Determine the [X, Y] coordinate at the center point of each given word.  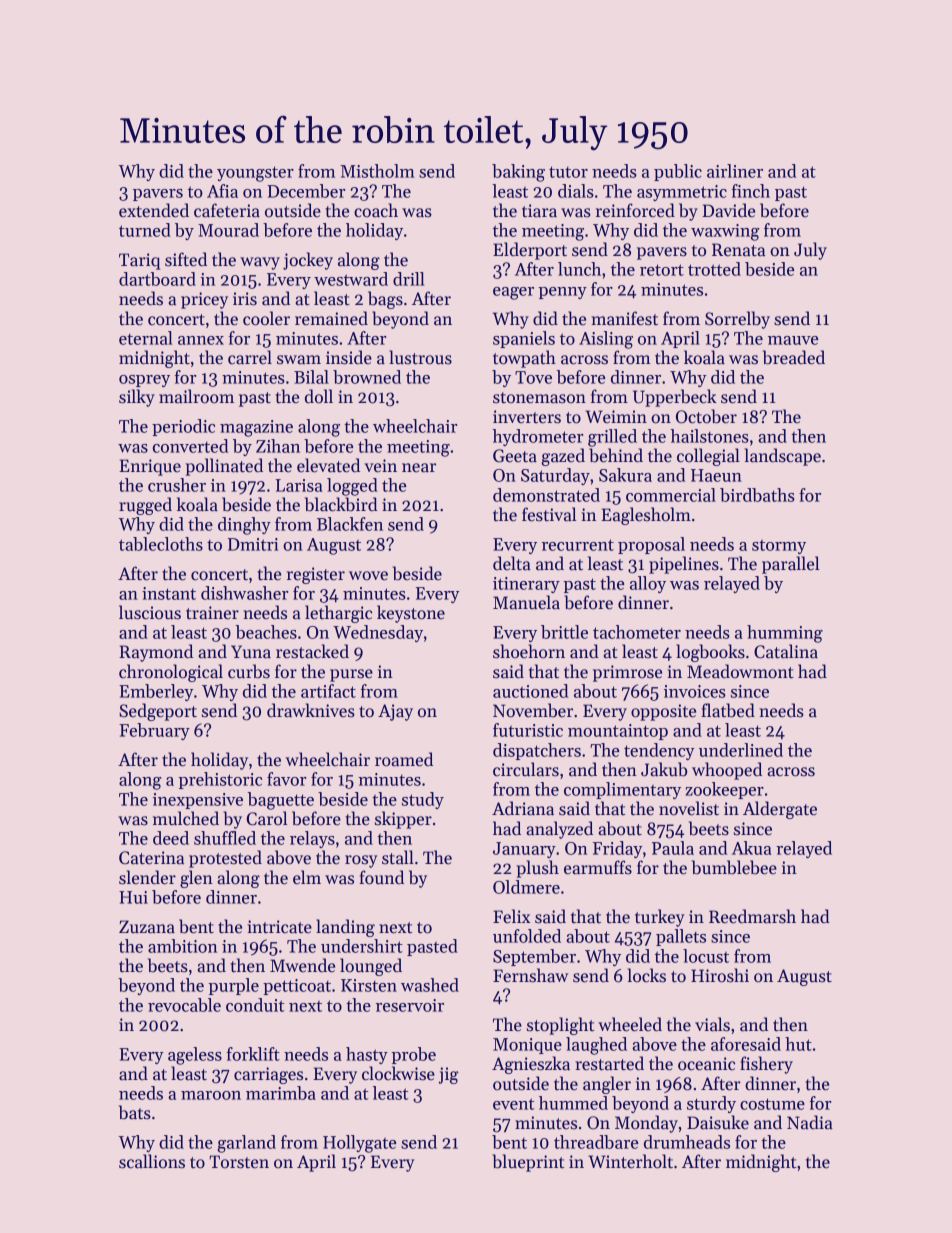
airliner [735, 171]
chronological [171, 673]
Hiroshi [720, 975]
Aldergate [780, 810]
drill [409, 279]
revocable [184, 1005]
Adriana [523, 808]
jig [449, 1075]
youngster [255, 174]
